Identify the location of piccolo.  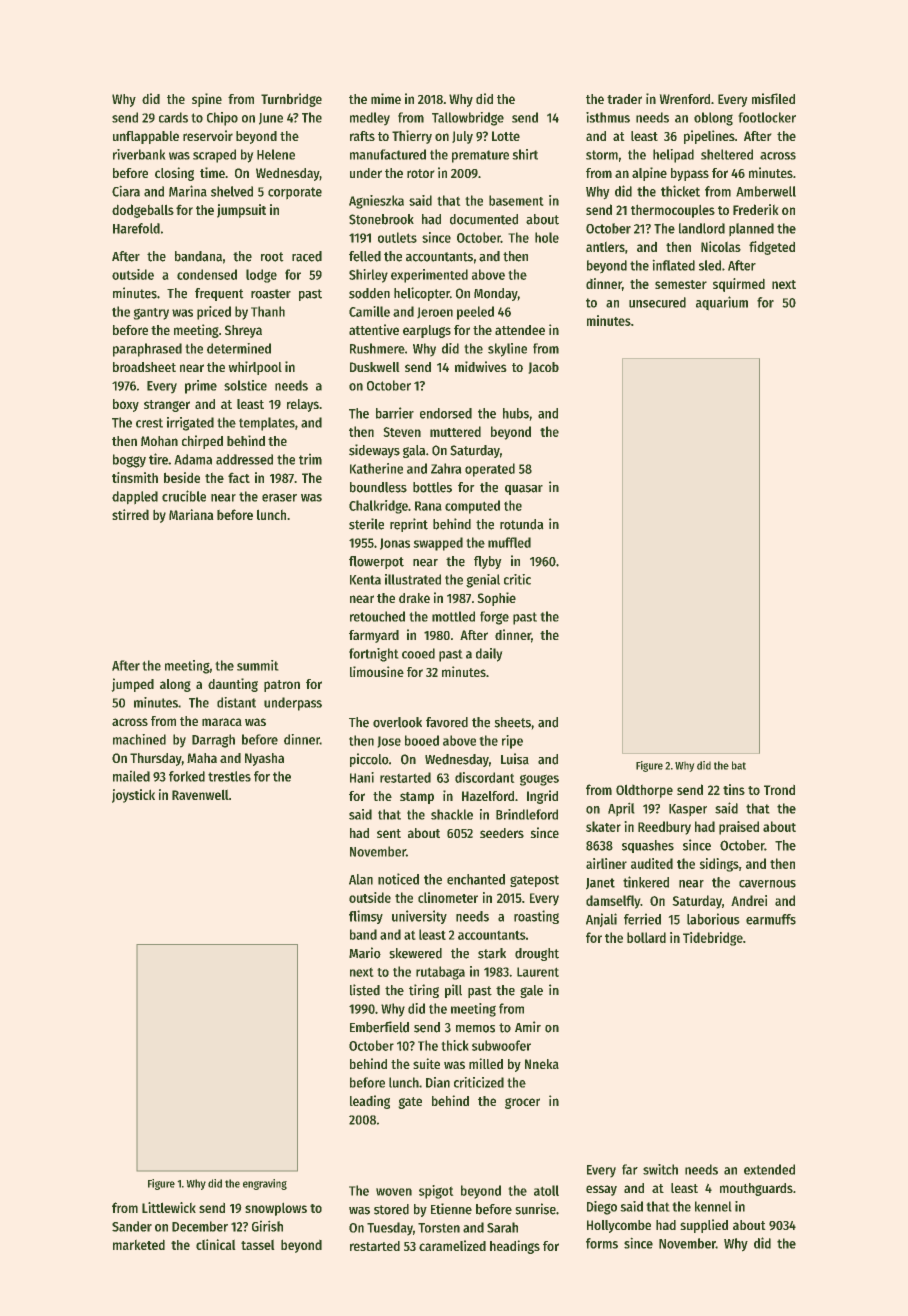
(369, 760).
